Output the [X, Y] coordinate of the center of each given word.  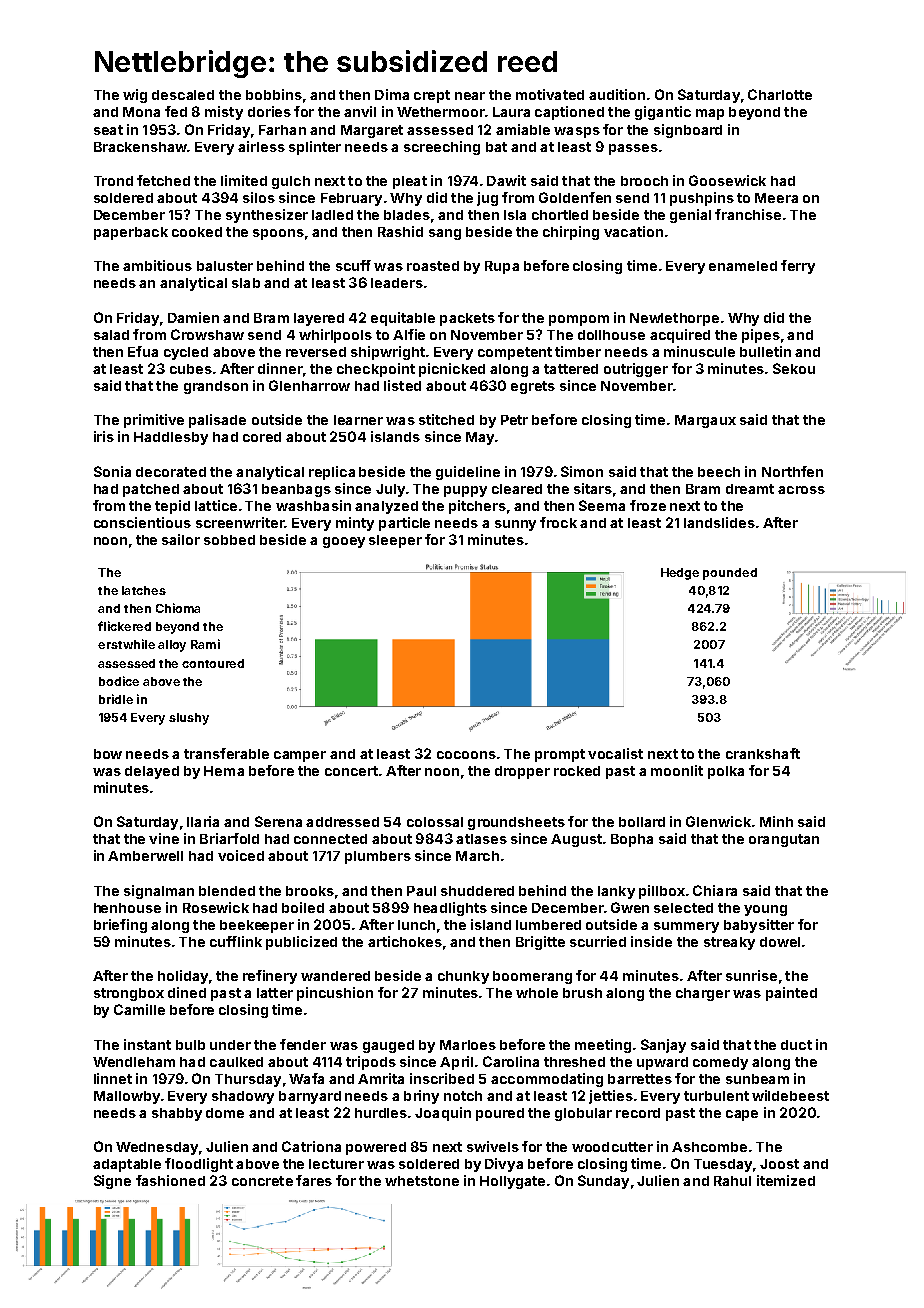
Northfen [792, 471]
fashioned [170, 1180]
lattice [216, 505]
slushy [189, 719]
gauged [388, 1046]
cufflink [236, 941]
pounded [730, 574]
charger [703, 994]
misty [224, 113]
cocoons [466, 755]
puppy [465, 491]
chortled [560, 215]
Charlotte [780, 94]
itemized [786, 1180]
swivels [493, 1146]
